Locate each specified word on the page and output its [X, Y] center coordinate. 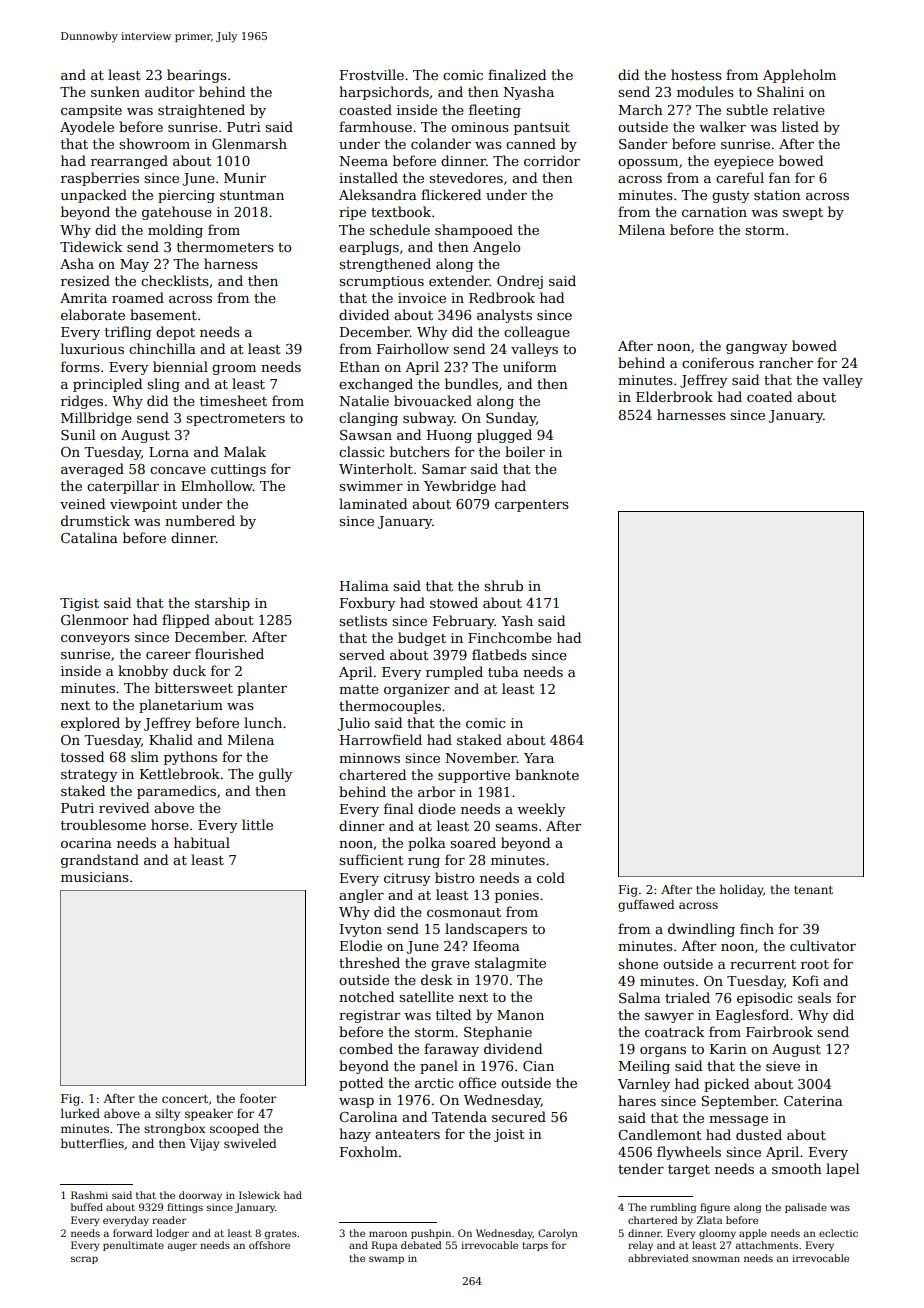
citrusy [407, 879]
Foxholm [369, 1151]
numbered [200, 520]
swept [803, 214]
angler [361, 896]
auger [182, 1247]
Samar [444, 469]
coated [769, 396]
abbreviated [658, 1258]
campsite [91, 111]
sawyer [669, 1018]
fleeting [495, 111]
